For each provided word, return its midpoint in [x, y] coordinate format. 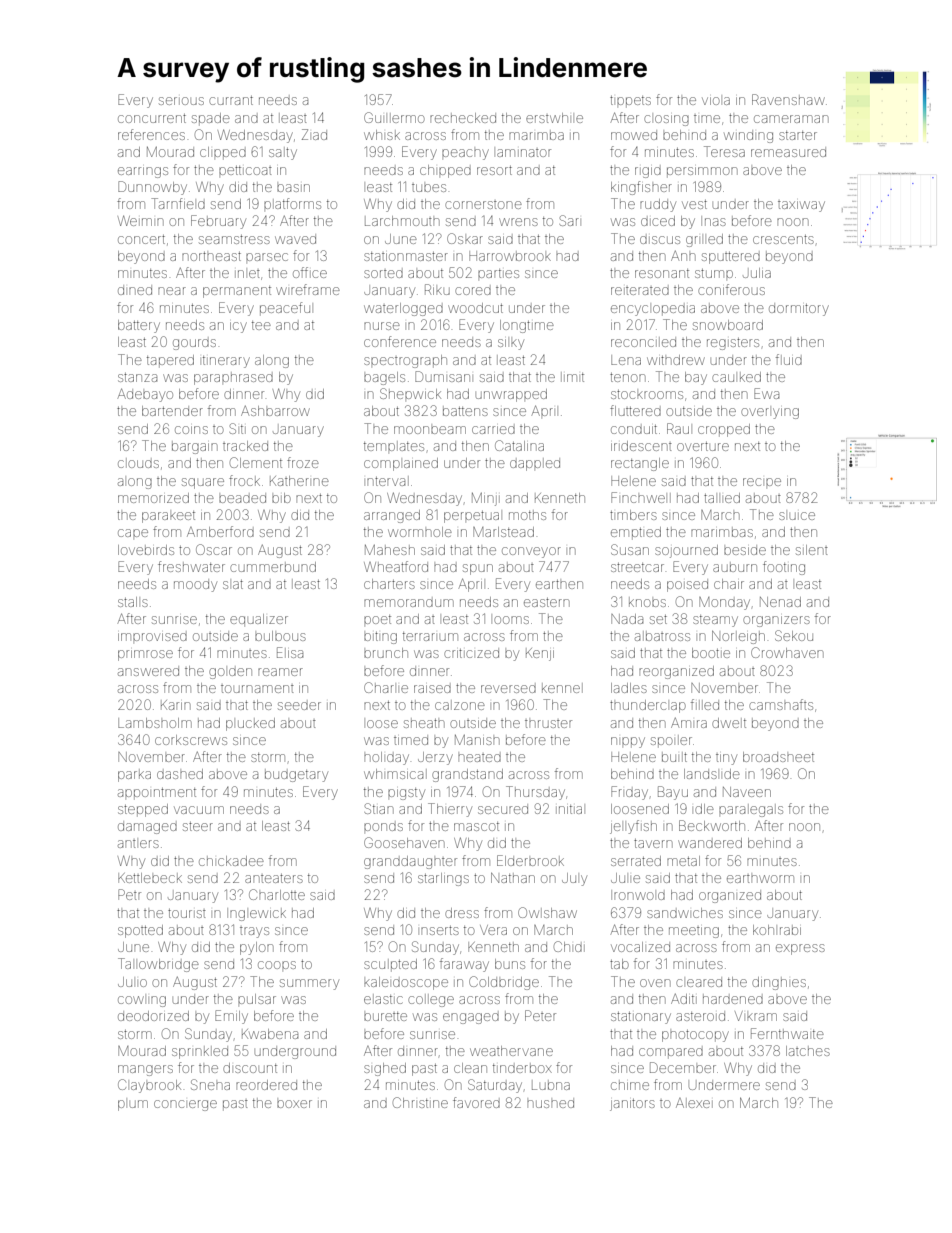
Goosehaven [404, 842]
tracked [245, 446]
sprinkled [200, 1052]
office [310, 272]
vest [694, 204]
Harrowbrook [510, 256]
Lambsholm [155, 723]
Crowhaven [787, 652]
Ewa [766, 393]
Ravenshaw [788, 99]
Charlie [386, 687]
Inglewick [256, 914]
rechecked [463, 118]
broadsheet [778, 757]
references [151, 134]
